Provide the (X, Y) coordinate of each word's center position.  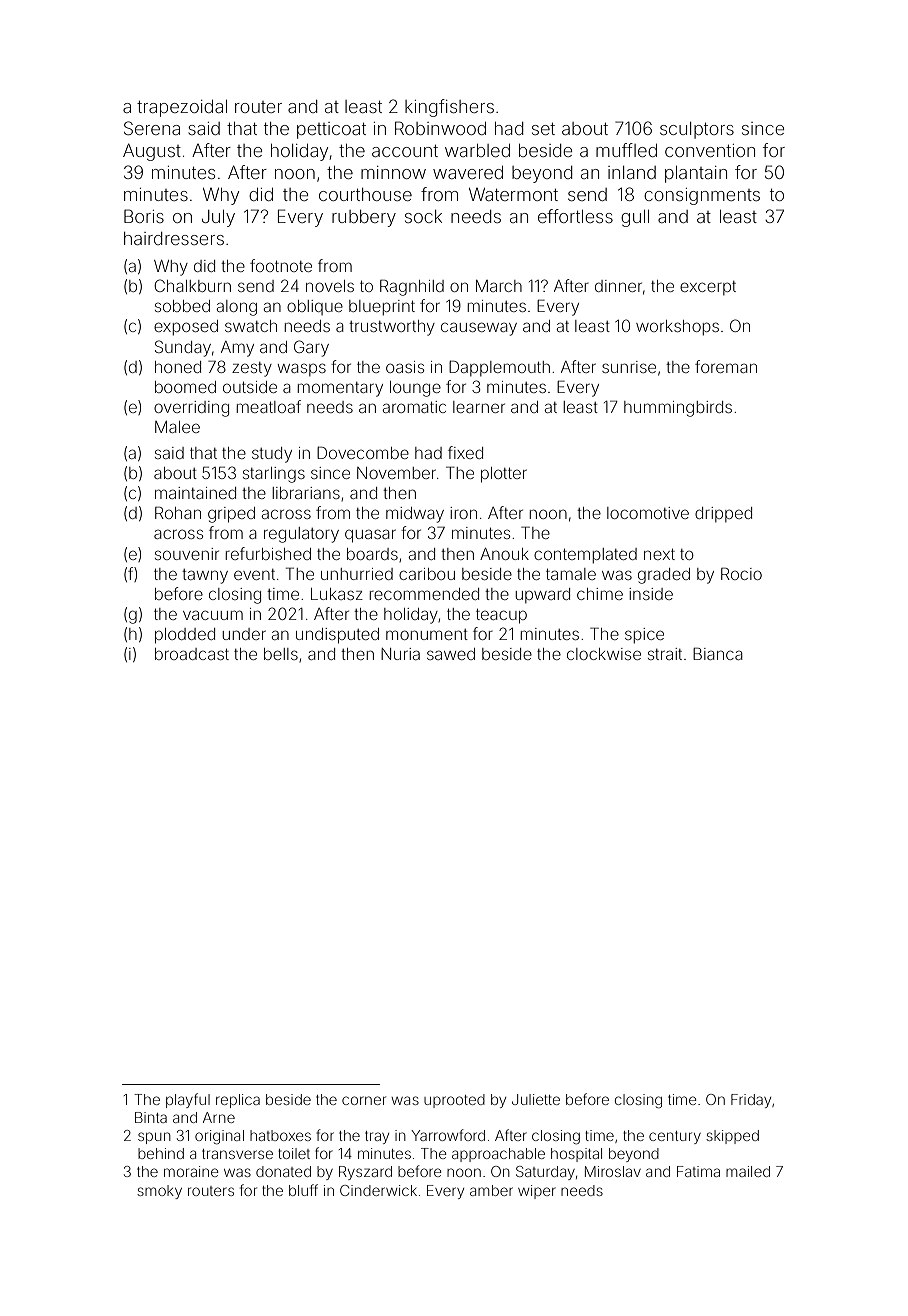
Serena (152, 128)
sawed (451, 654)
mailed (748, 1171)
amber (491, 1190)
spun (154, 1138)
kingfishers (449, 108)
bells (281, 654)
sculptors (697, 130)
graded (664, 576)
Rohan (178, 512)
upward (543, 595)
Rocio (741, 573)
